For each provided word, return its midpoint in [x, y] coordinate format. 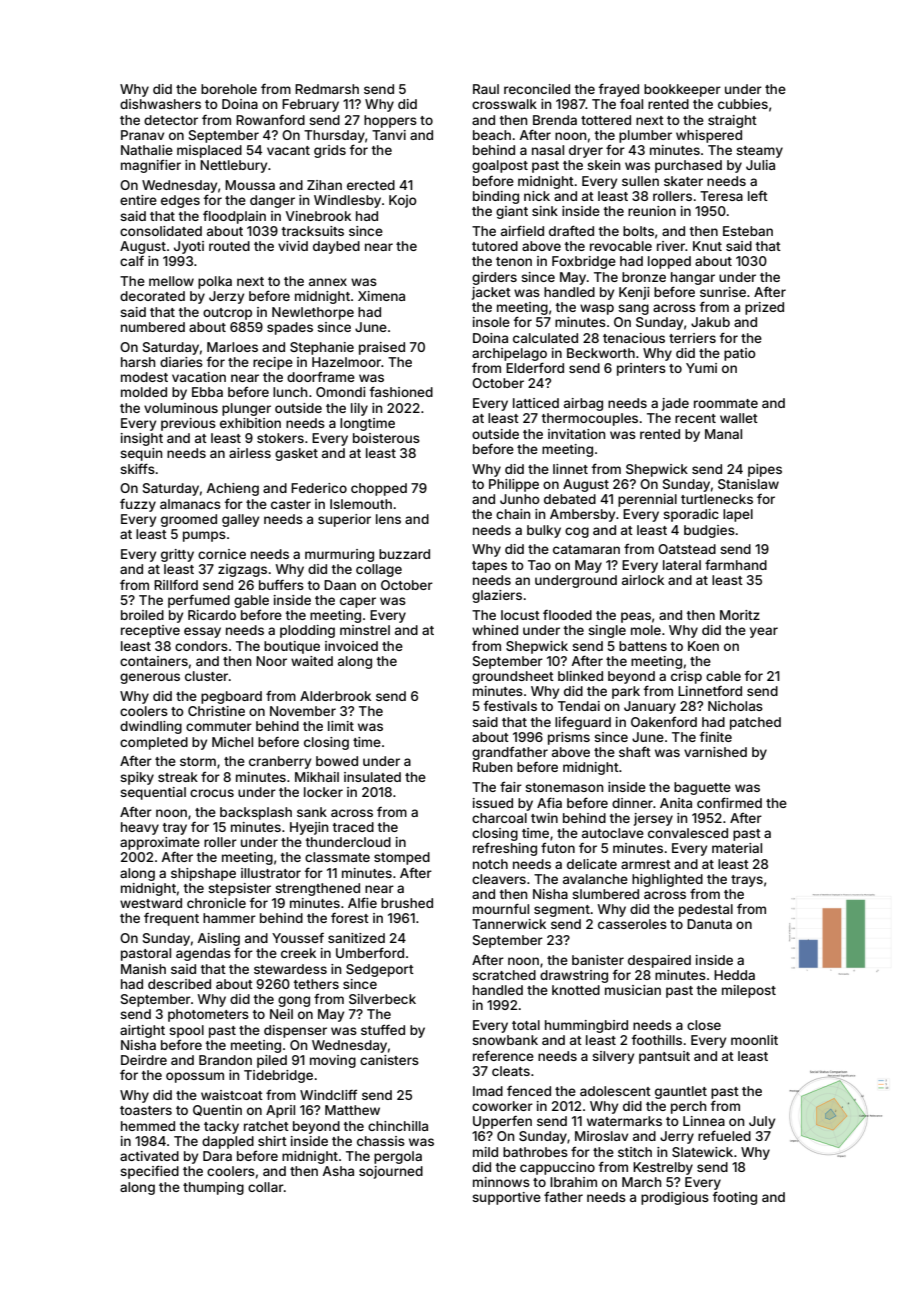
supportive [506, 1198]
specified [149, 1172]
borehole [229, 89]
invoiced [351, 646]
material [737, 848]
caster [291, 504]
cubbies [743, 104]
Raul [486, 89]
